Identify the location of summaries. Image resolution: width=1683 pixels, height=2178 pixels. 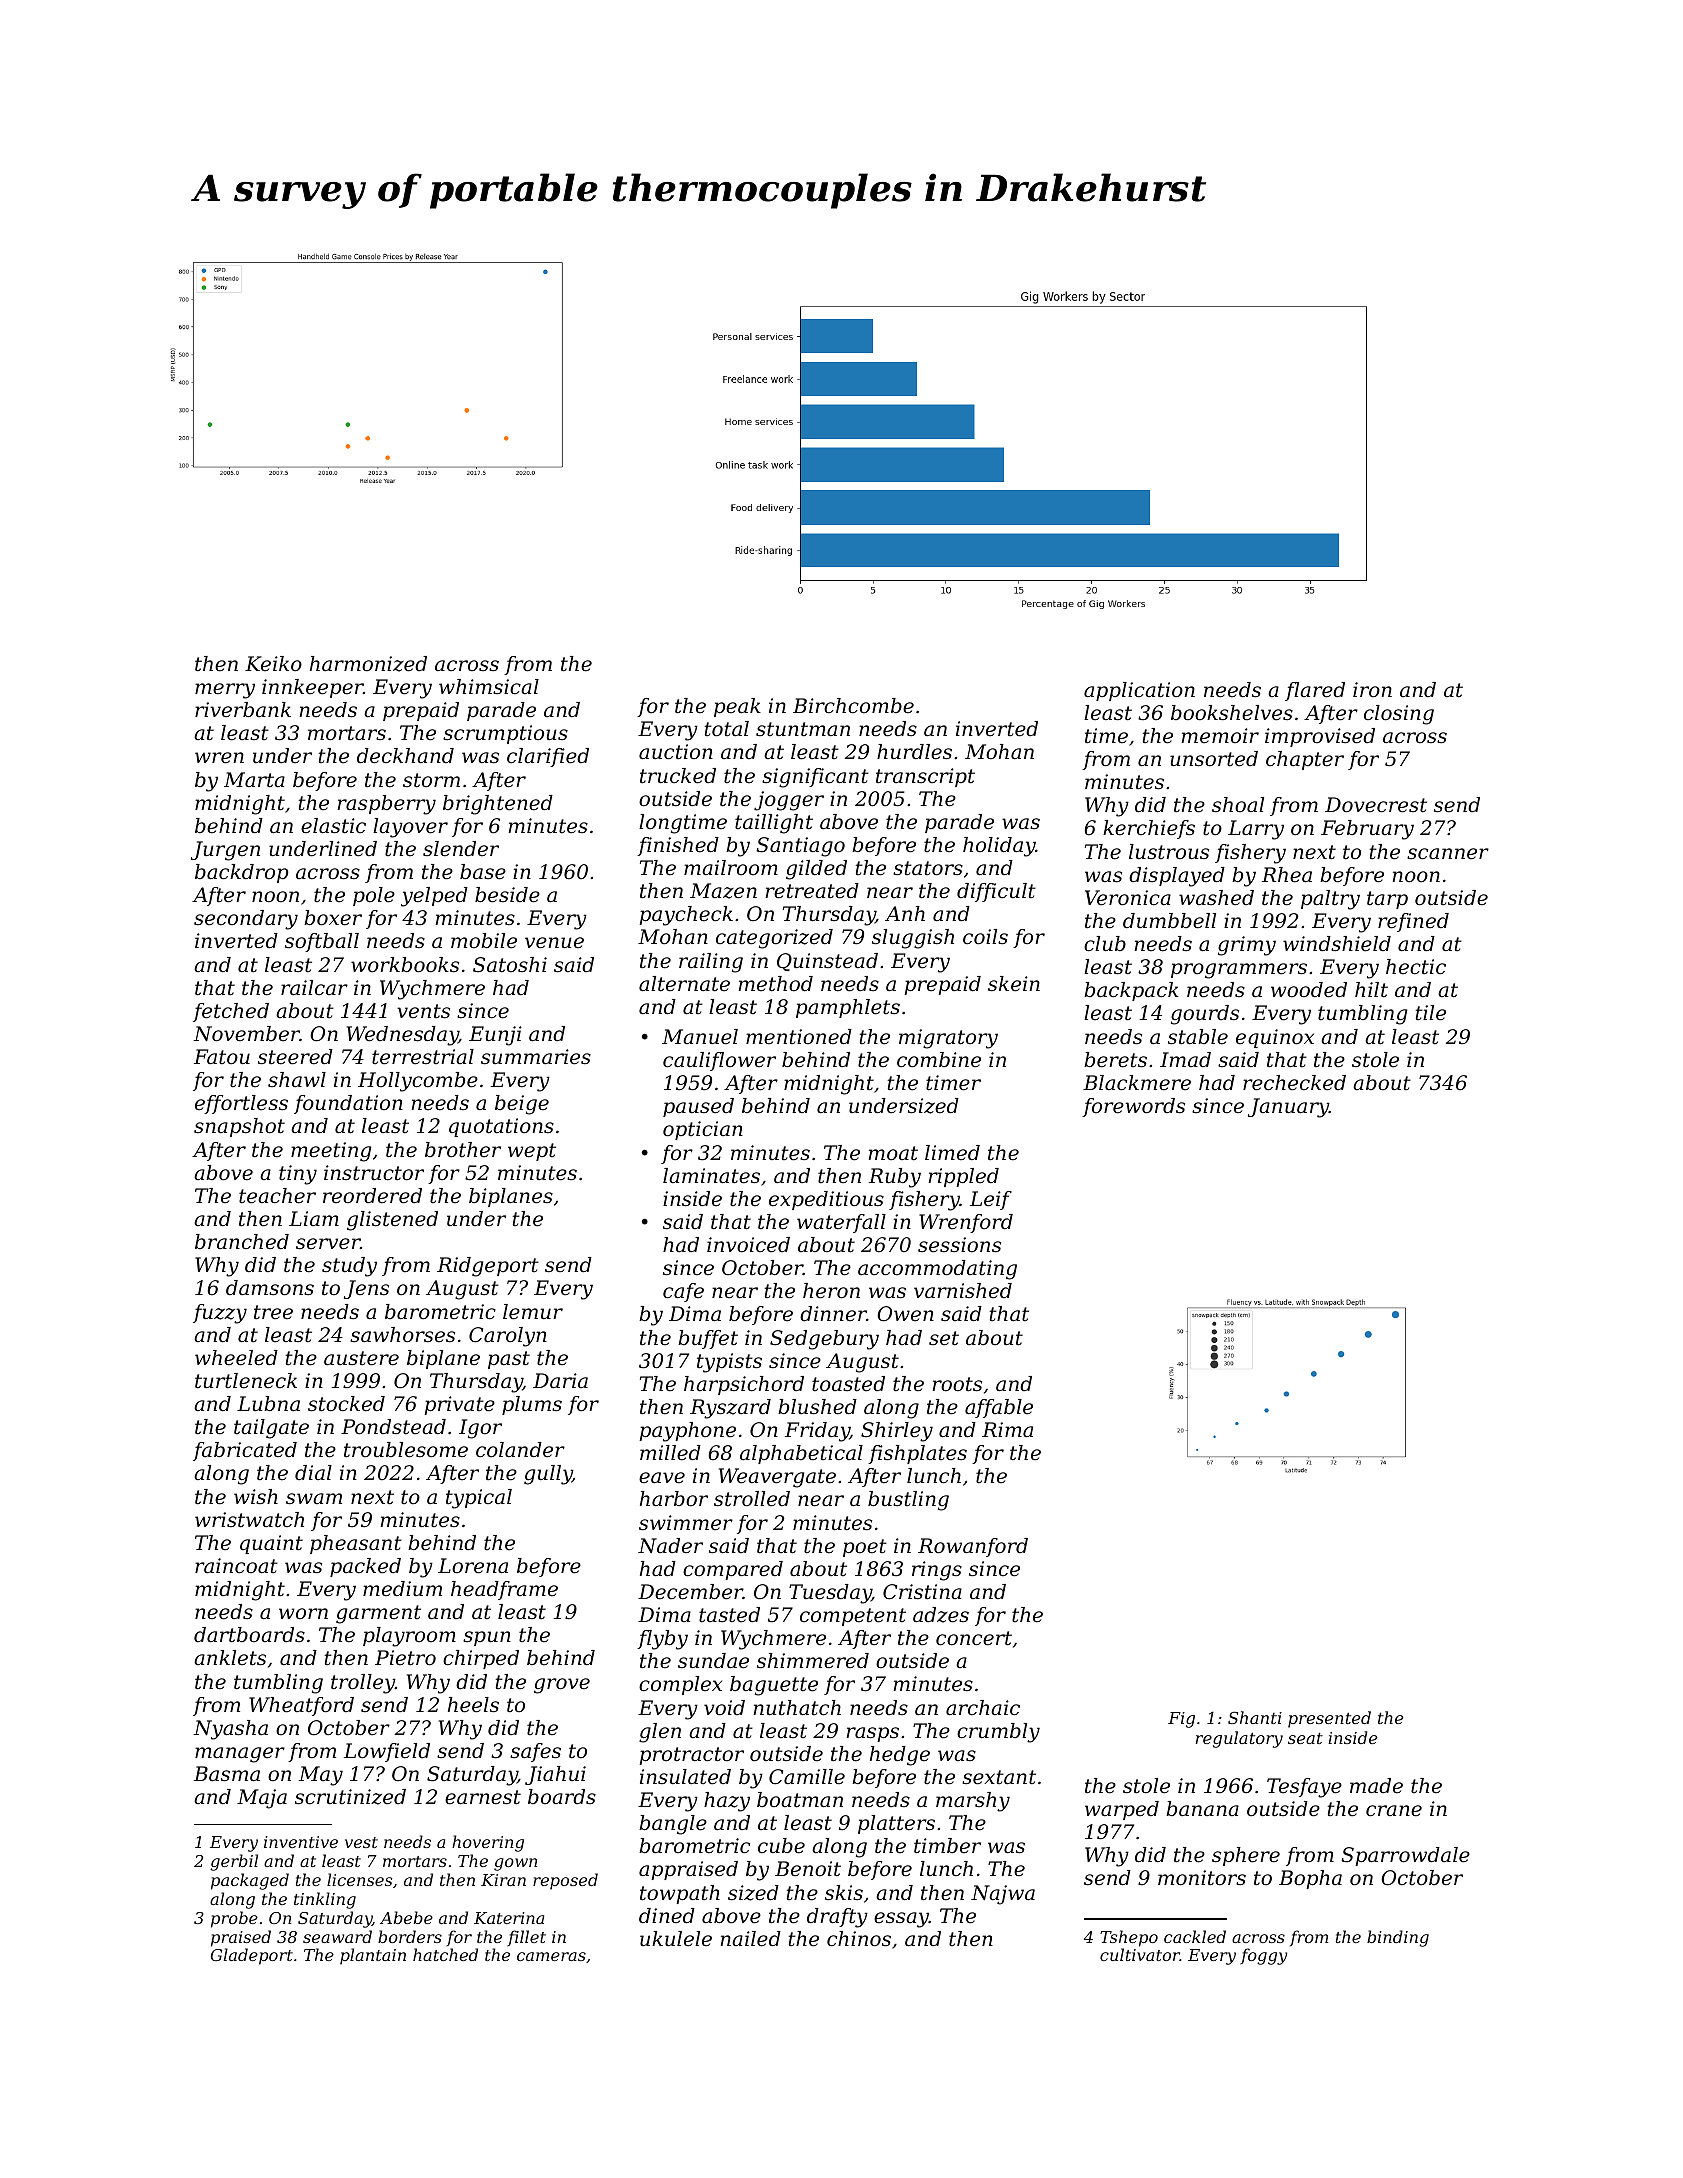
(536, 1057).
